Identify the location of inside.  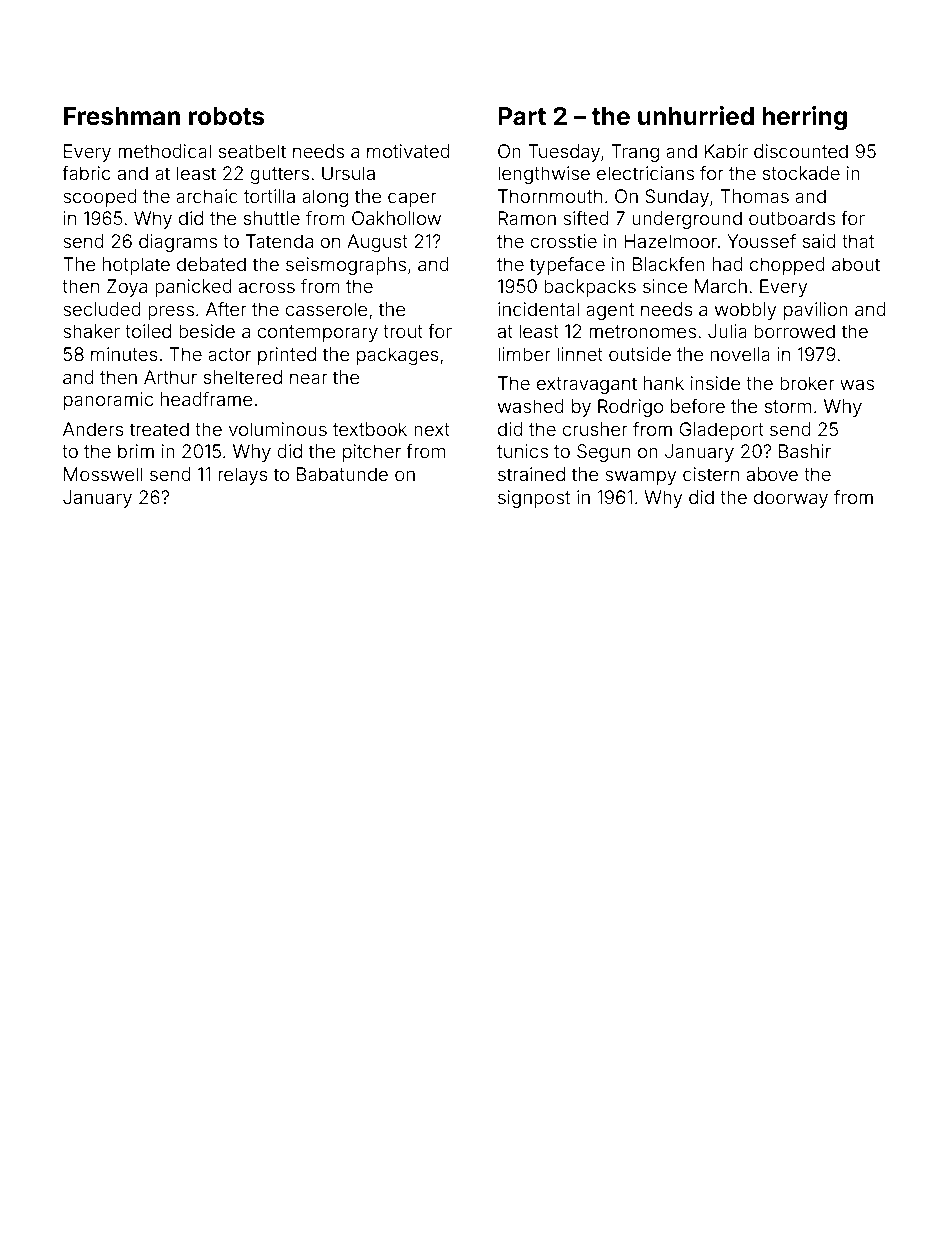
(716, 383).
